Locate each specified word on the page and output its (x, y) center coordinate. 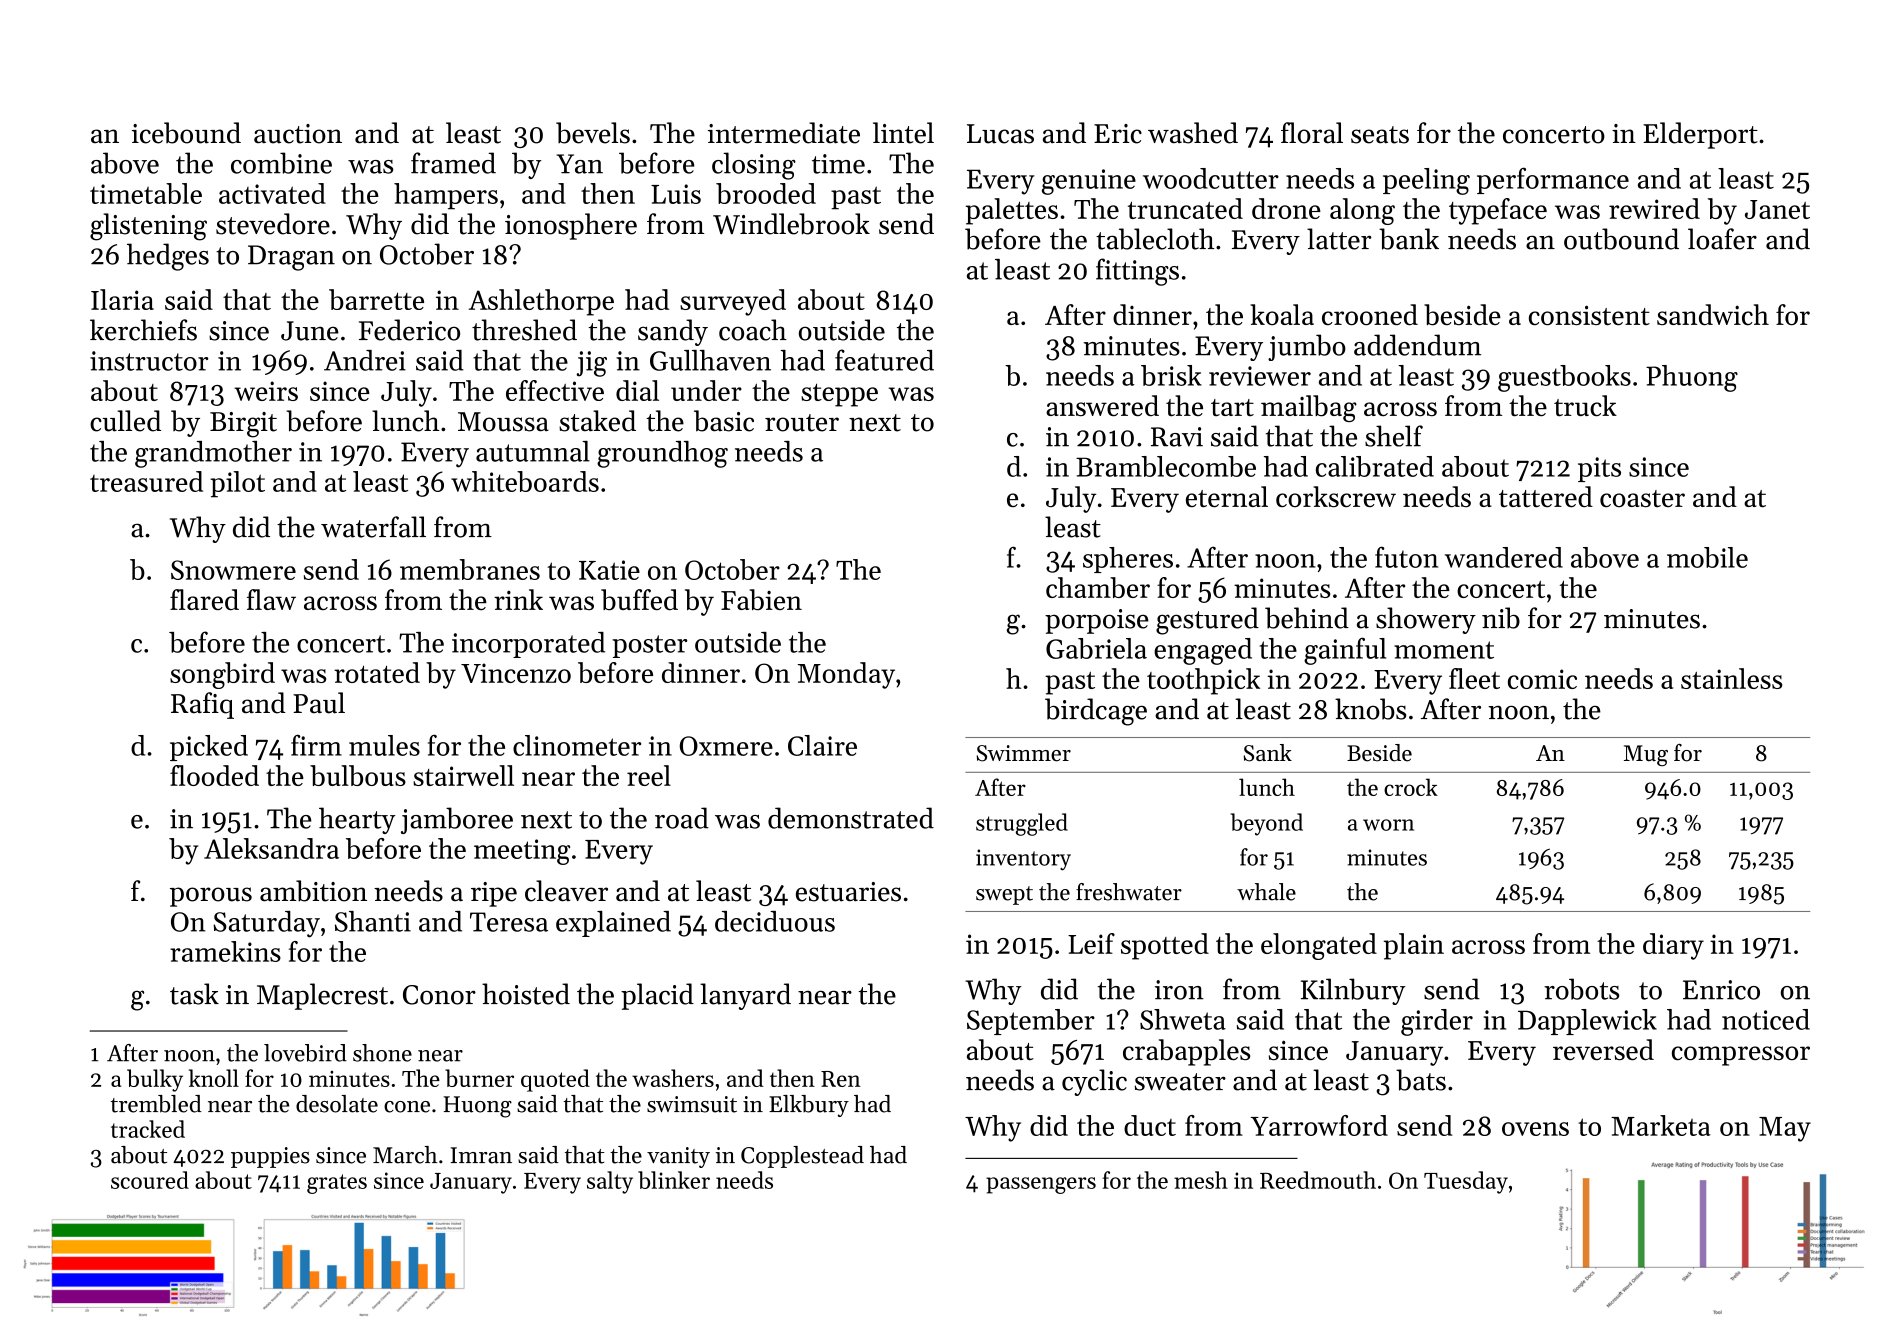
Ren (841, 1079)
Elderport (1700, 135)
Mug (1646, 755)
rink (518, 599)
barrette (376, 299)
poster (649, 646)
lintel (903, 133)
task (194, 994)
